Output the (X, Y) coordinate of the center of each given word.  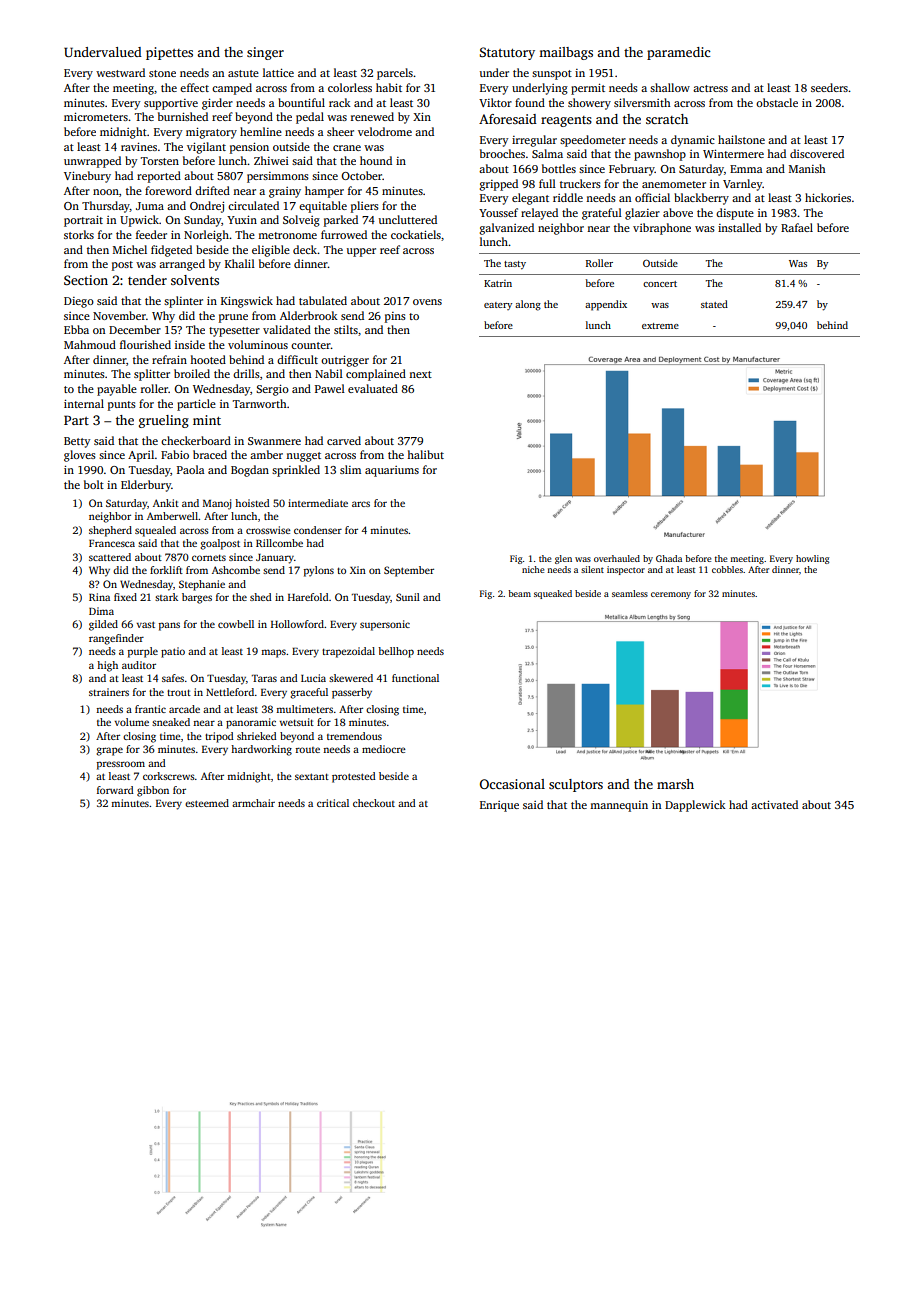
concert (660, 284)
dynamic (693, 141)
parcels (395, 74)
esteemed (207, 803)
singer (265, 53)
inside (190, 344)
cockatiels (416, 234)
